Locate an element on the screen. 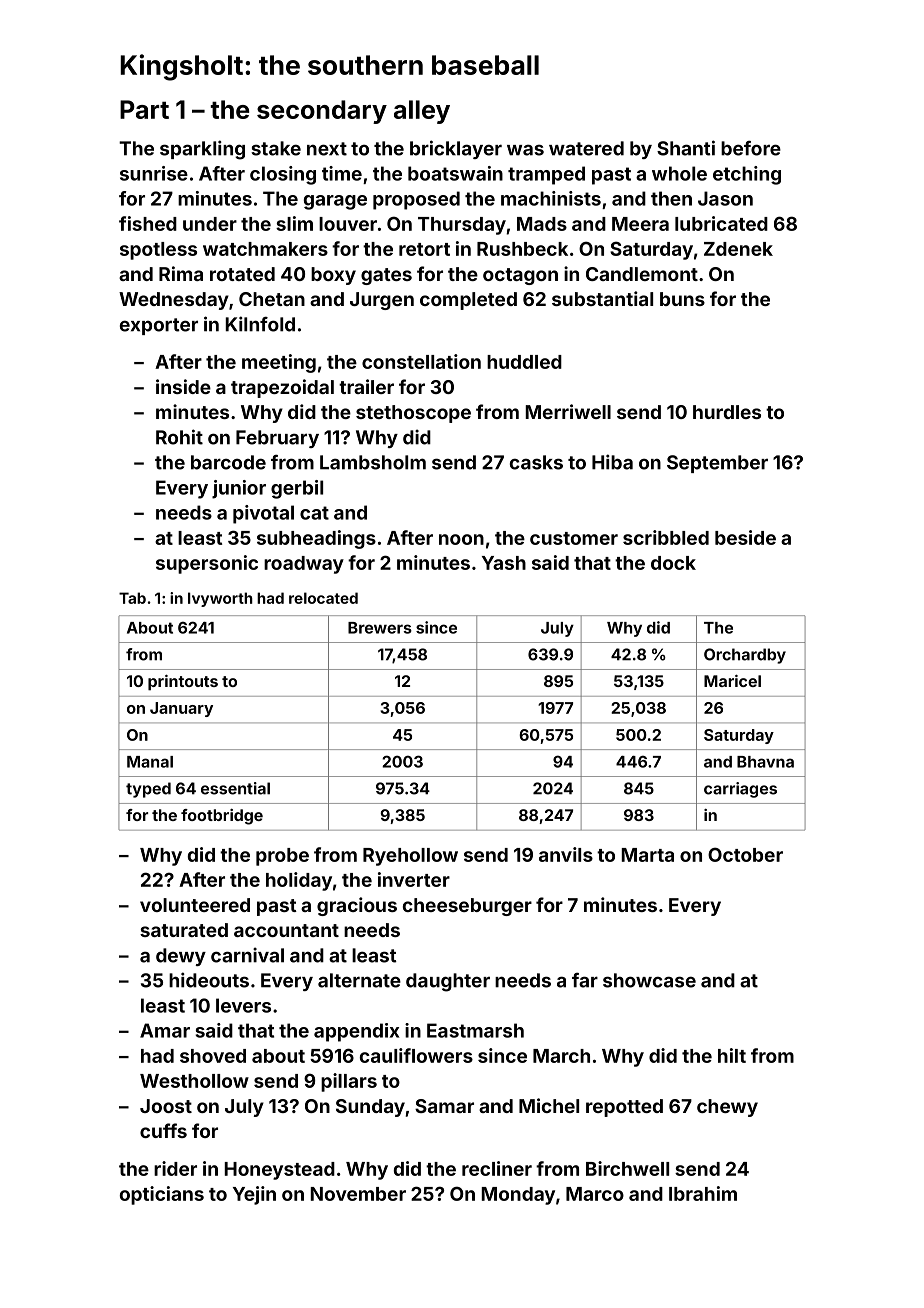 Image resolution: width=924 pixels, height=1308 pixels. Rohit is located at coordinates (179, 437).
